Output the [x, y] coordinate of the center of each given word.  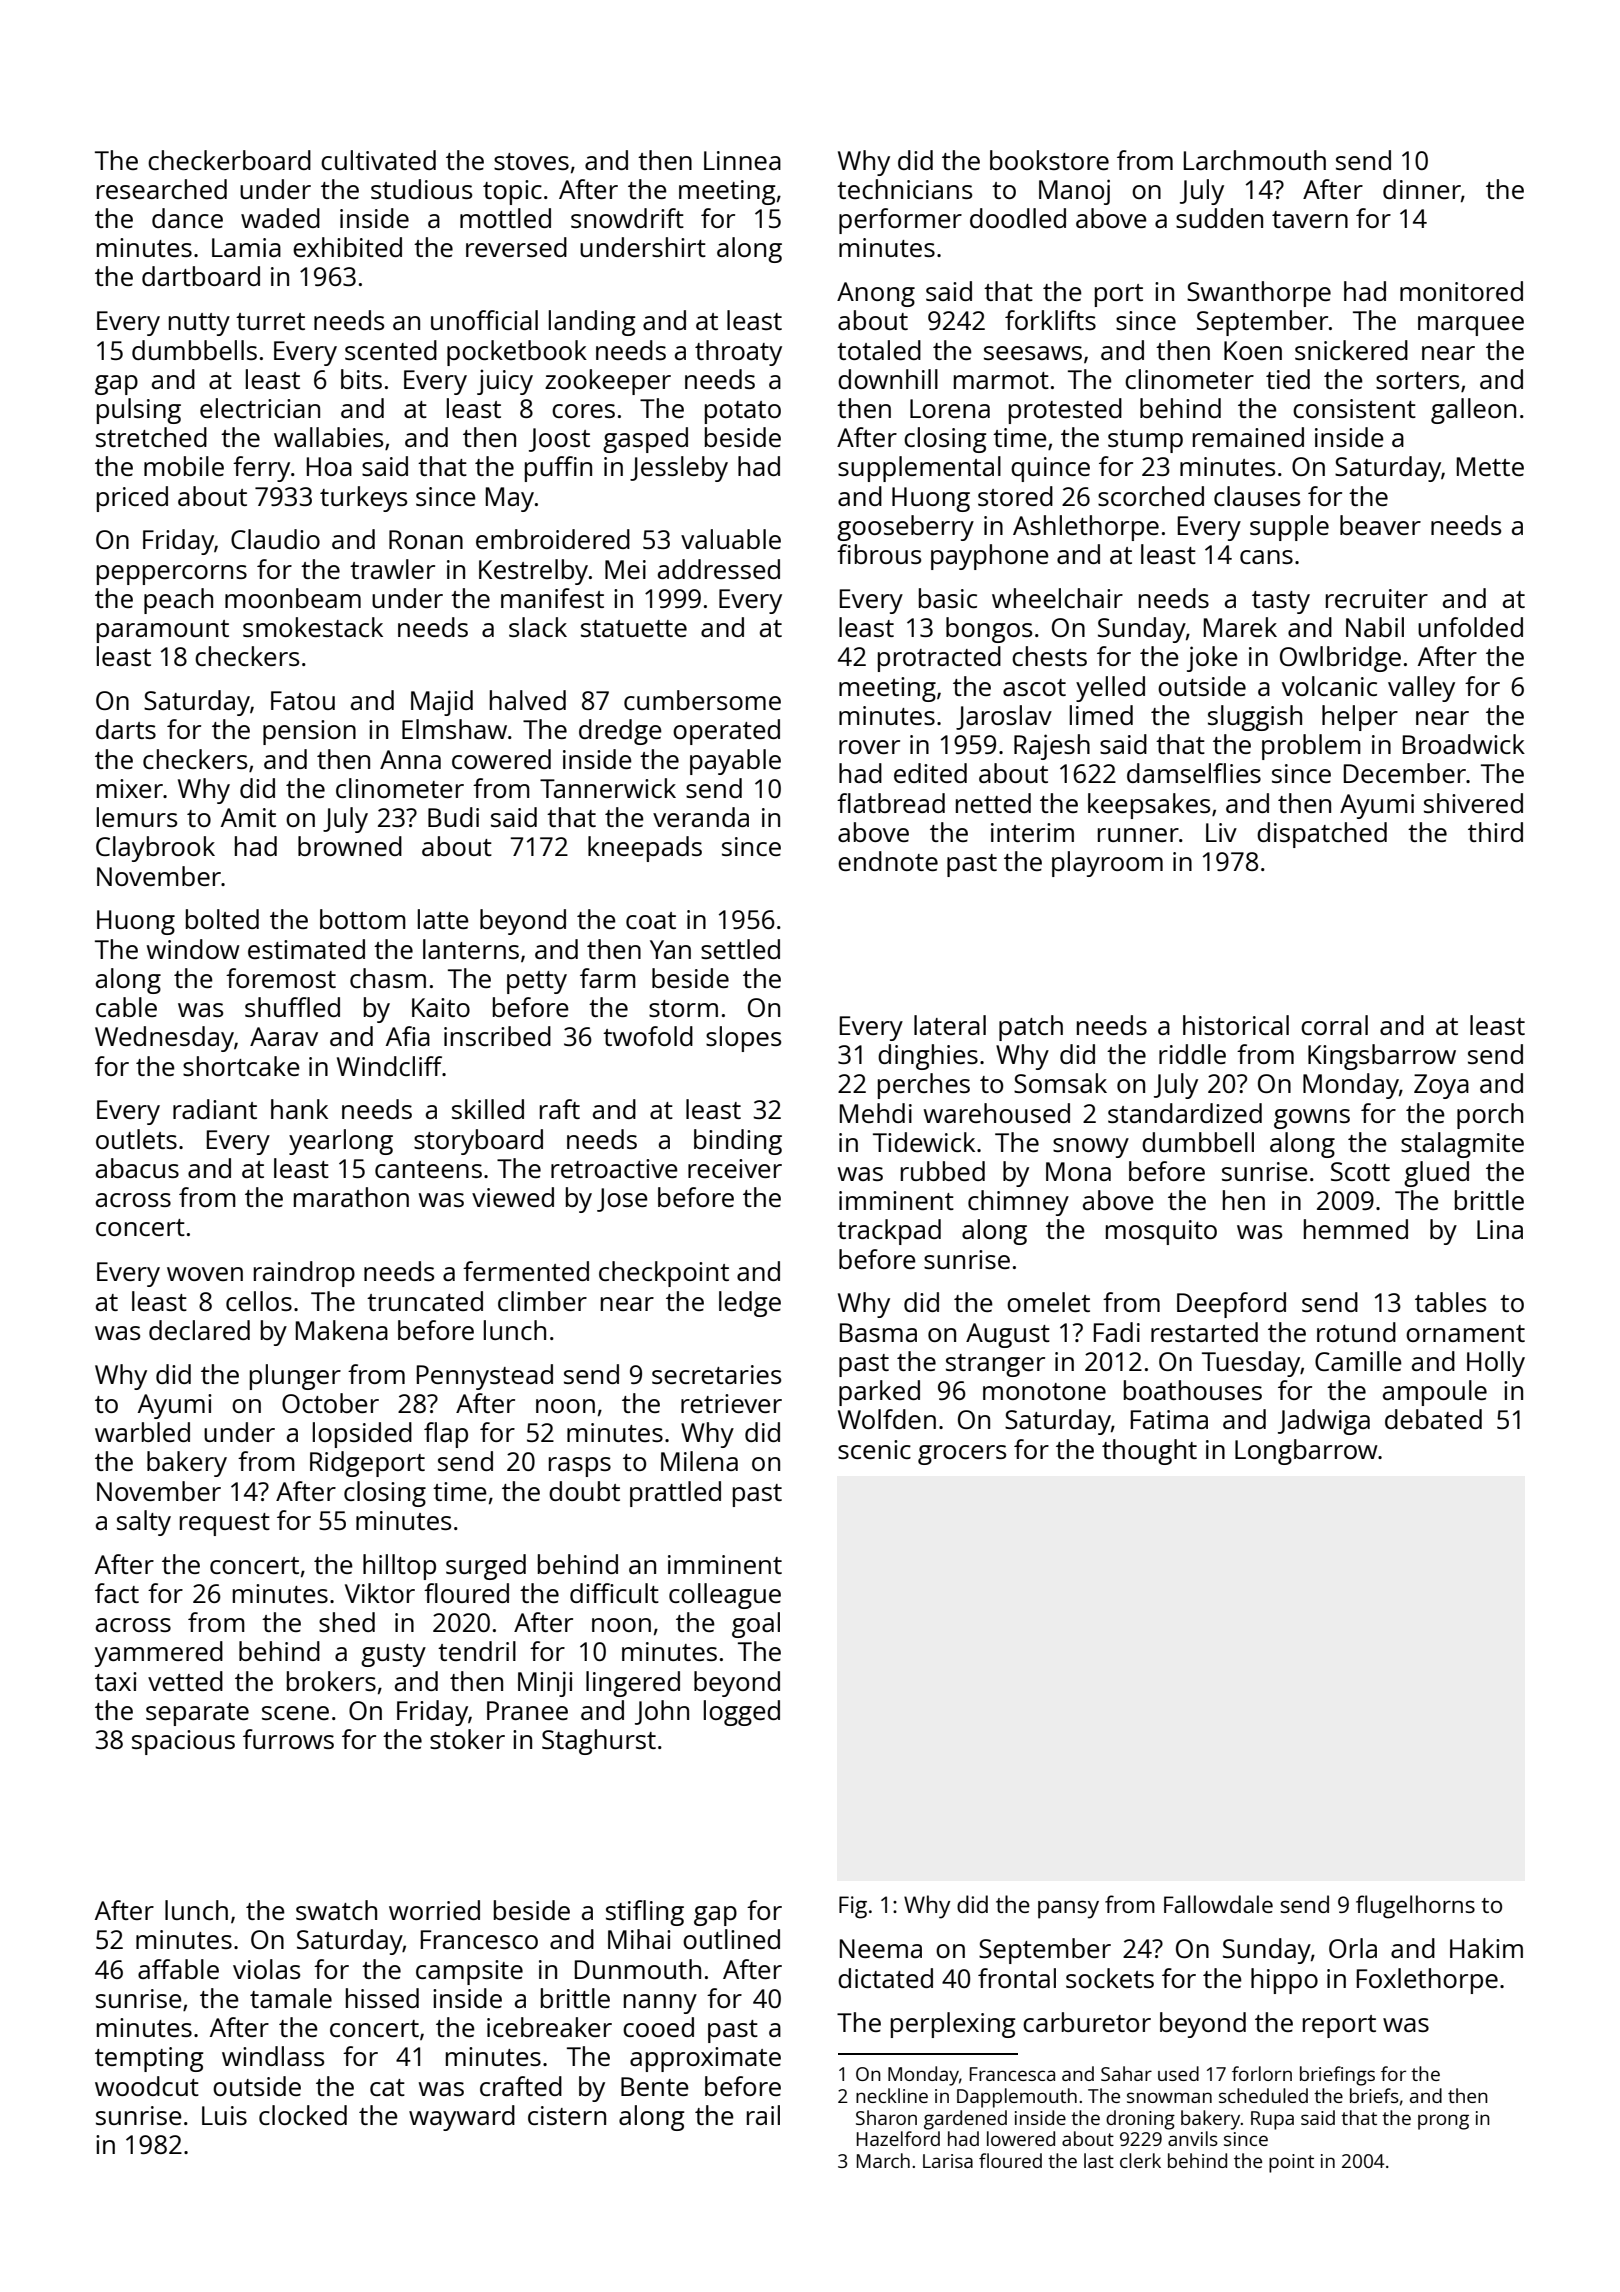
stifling [645, 1913]
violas [266, 1969]
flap [446, 1435]
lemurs [137, 817]
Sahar [1126, 2073]
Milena [699, 1461]
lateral [950, 1025]
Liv [1221, 832]
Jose [622, 1200]
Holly [1496, 1364]
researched [162, 189]
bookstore [1049, 160]
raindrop [304, 1274]
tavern [1310, 219]
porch [1490, 1116]
